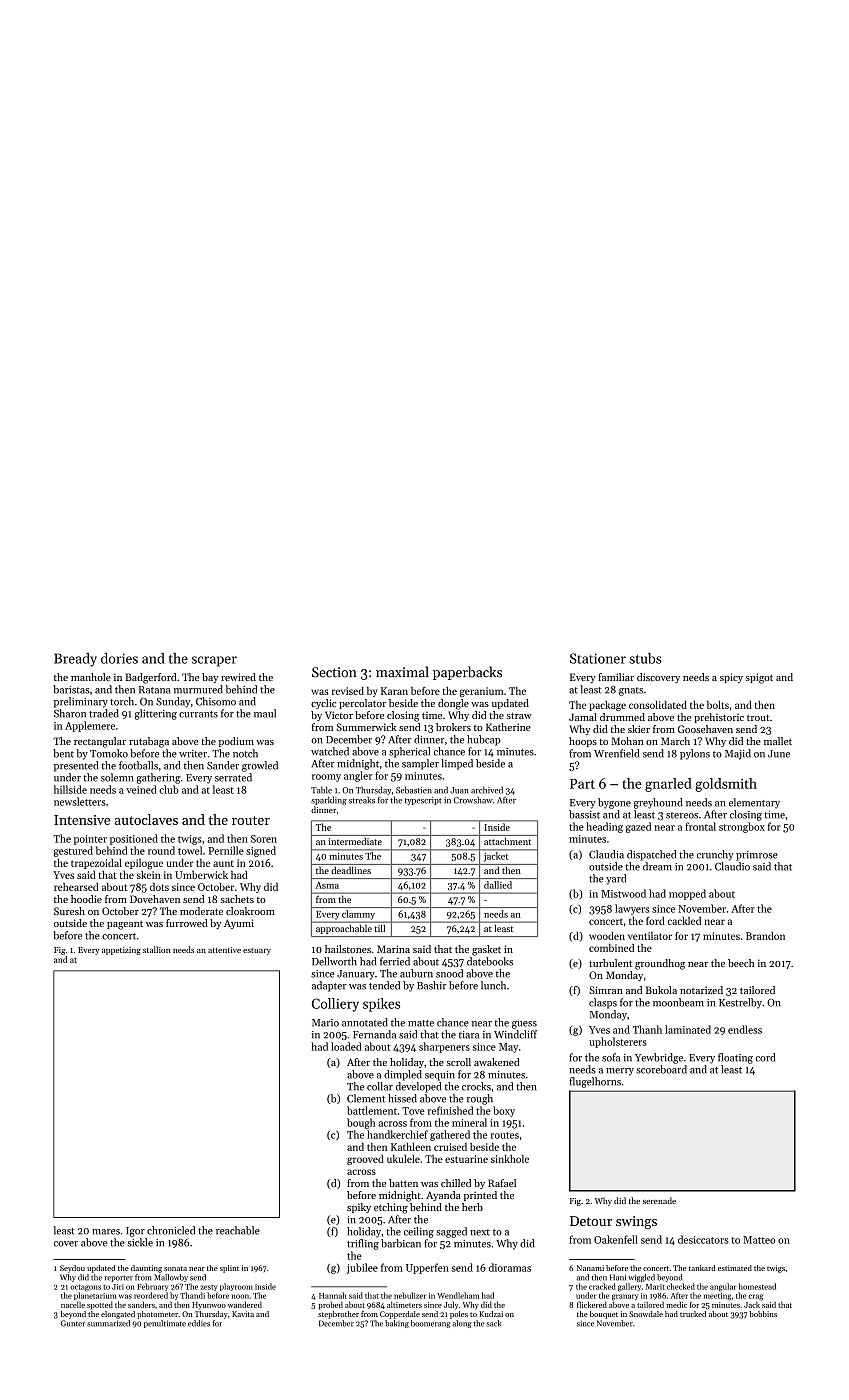 This document has width=849, height=1400. Describe the element at coordinates (81, 702) in the document. I see `preliminary` at that location.
